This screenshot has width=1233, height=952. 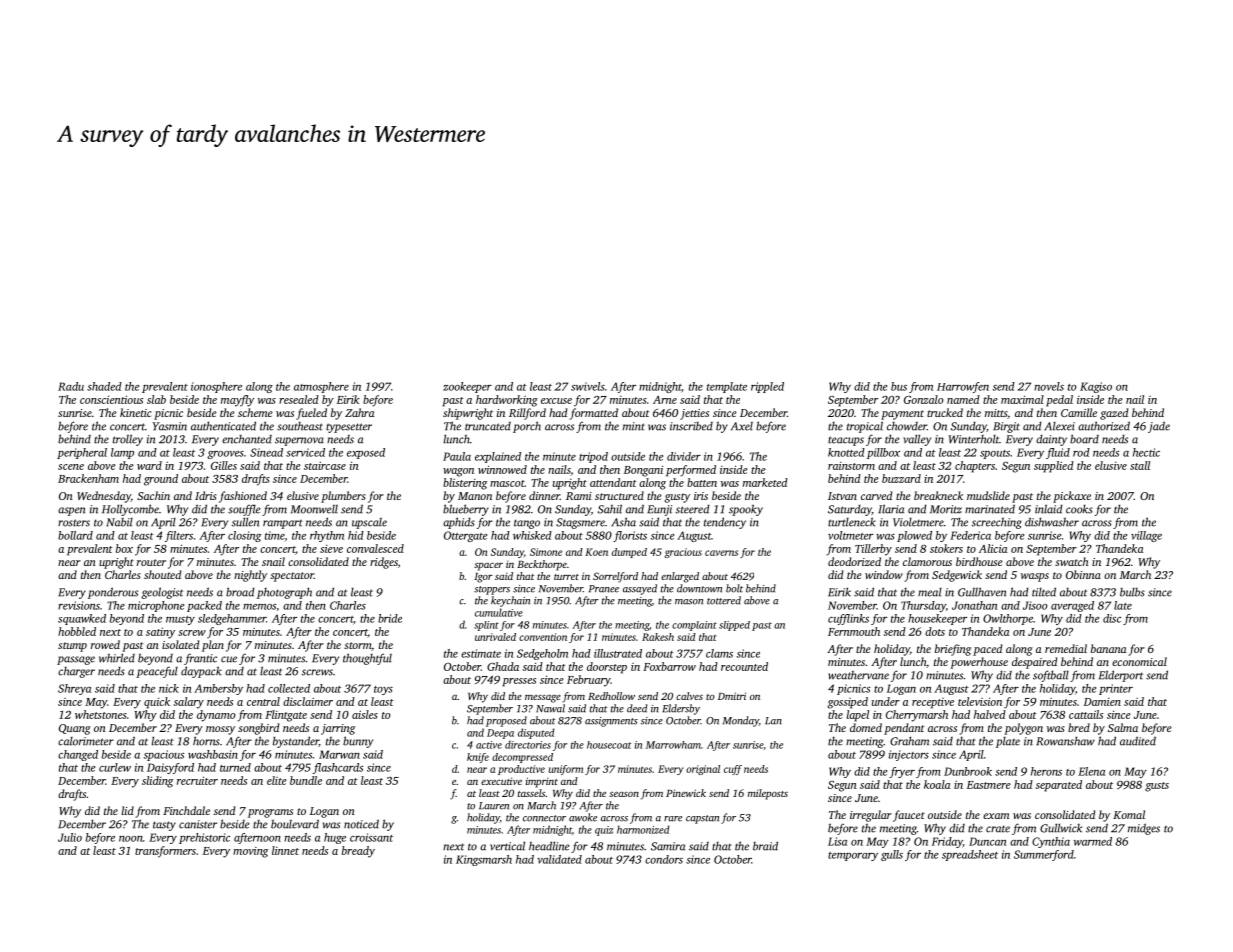 What do you see at coordinates (467, 387) in the screenshot?
I see `zookeeper` at bounding box center [467, 387].
